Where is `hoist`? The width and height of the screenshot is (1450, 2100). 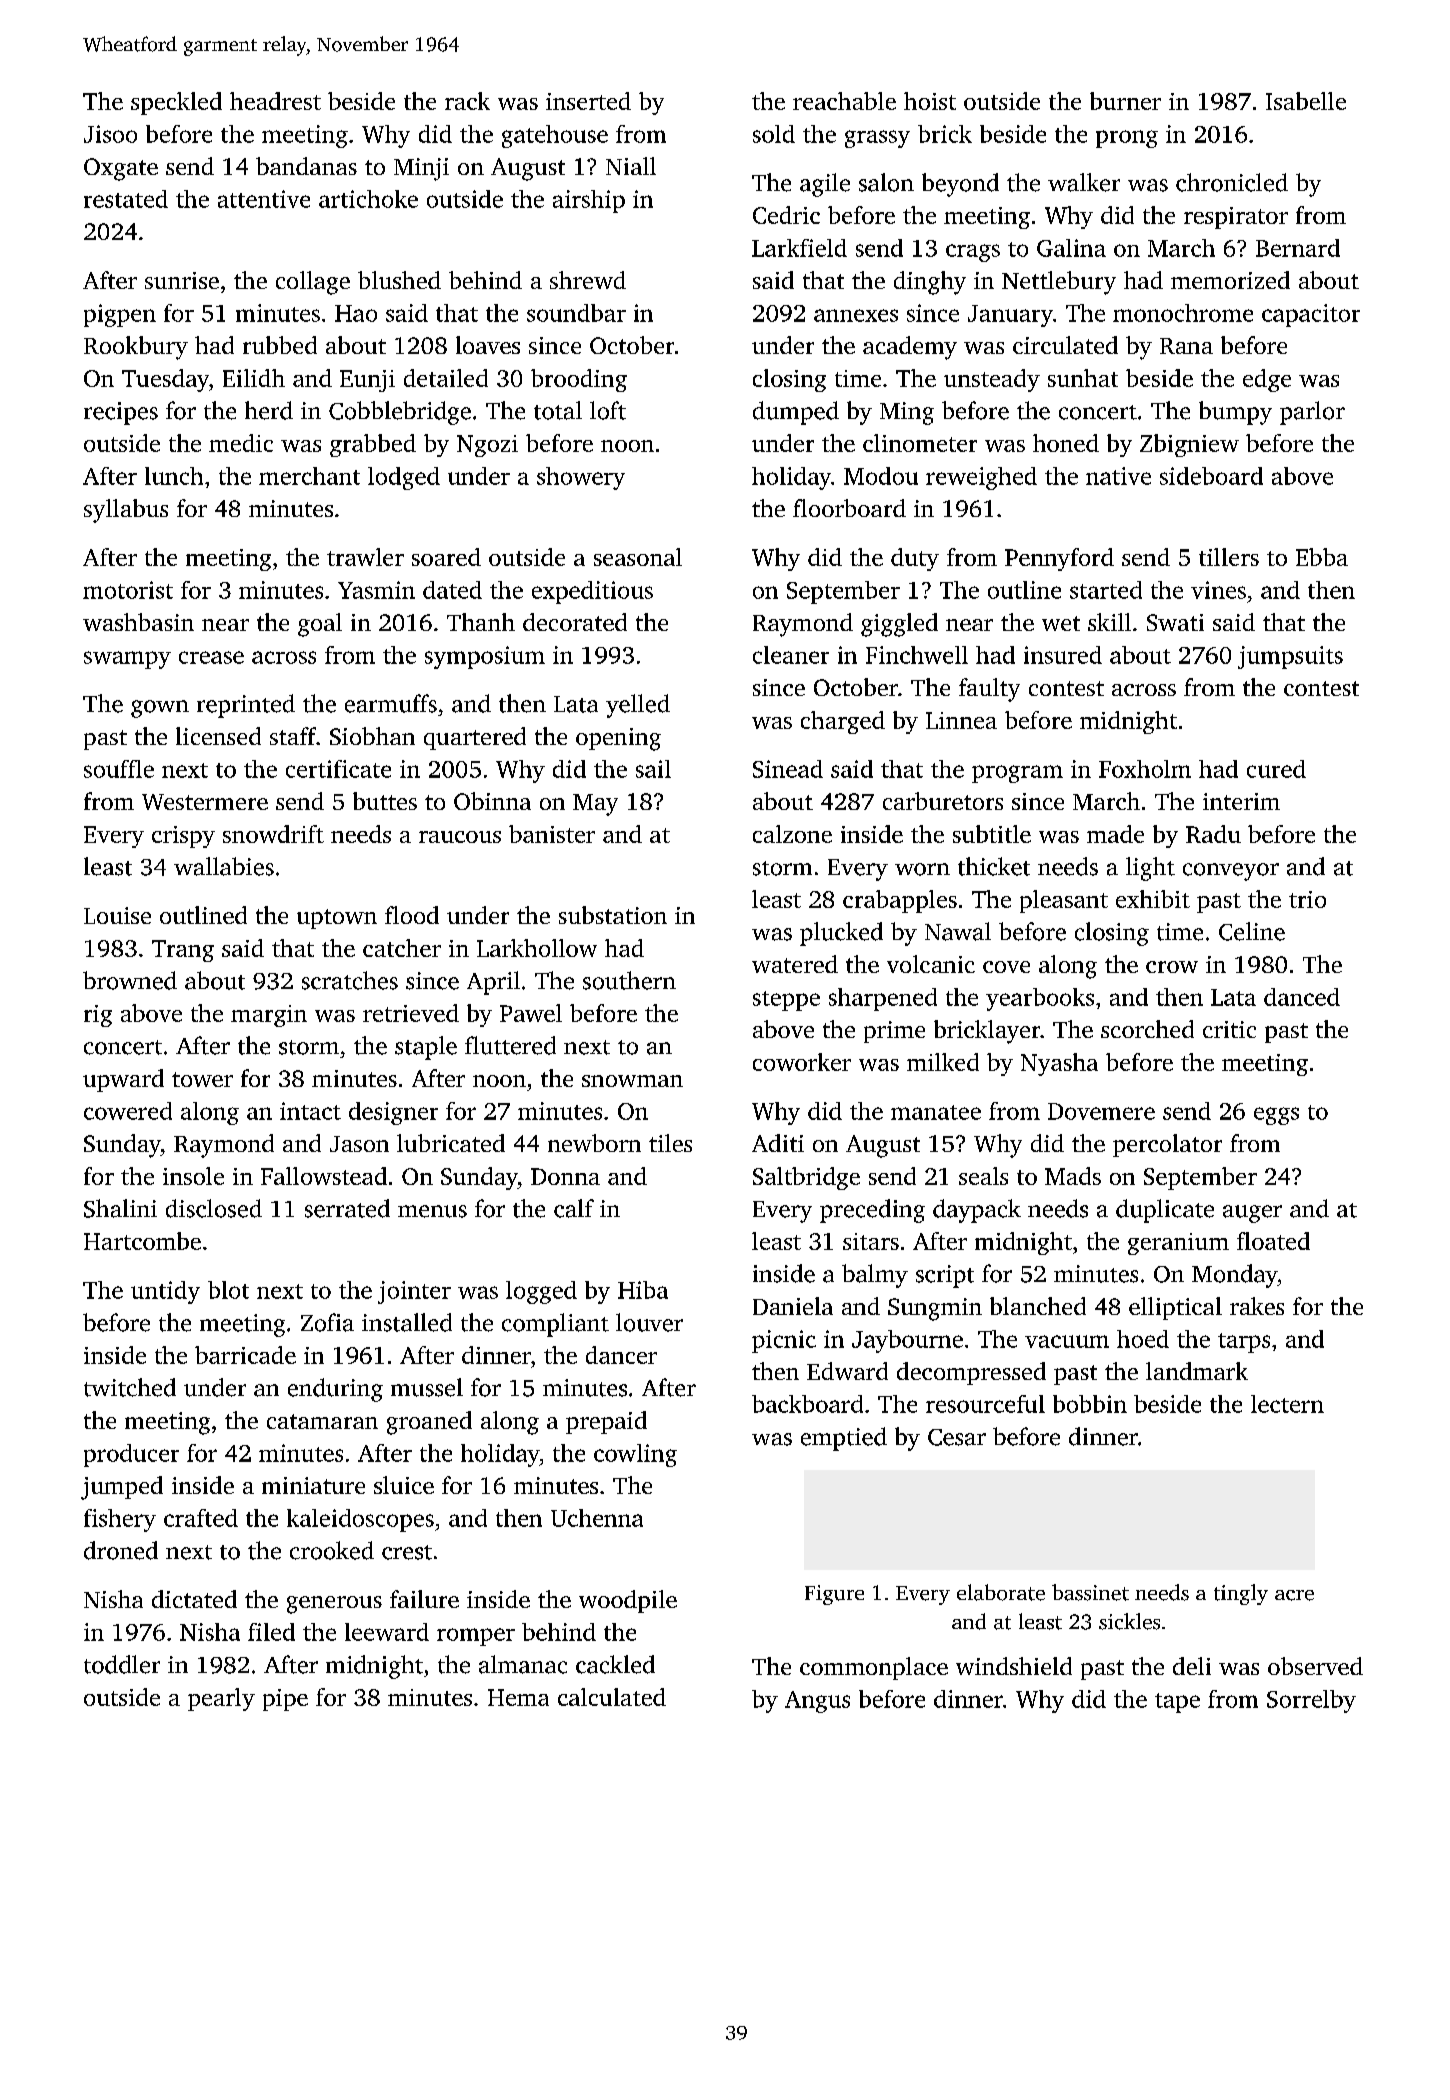
hoist is located at coordinates (930, 101).
